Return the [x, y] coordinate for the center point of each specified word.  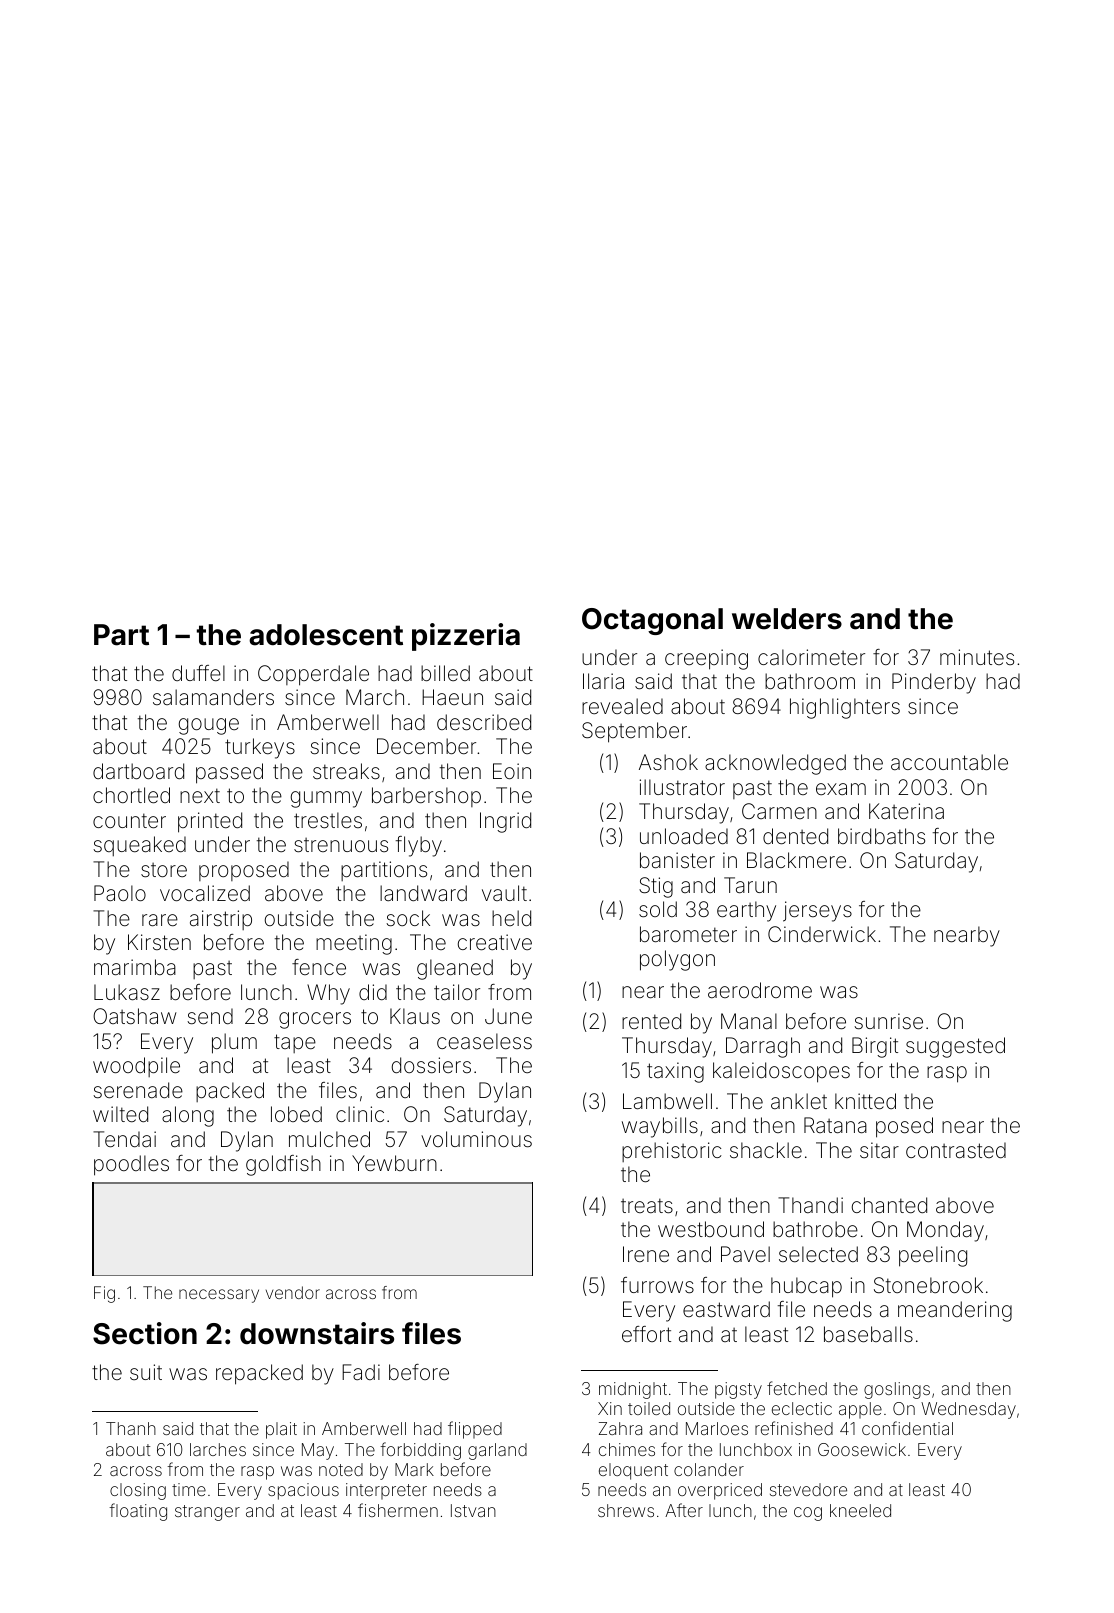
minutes [977, 657]
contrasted [956, 1150]
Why [328, 994]
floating [138, 1512]
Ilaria [603, 681]
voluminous [476, 1139]
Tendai [124, 1139]
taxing [675, 1072]
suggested [955, 1047]
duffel [198, 673]
